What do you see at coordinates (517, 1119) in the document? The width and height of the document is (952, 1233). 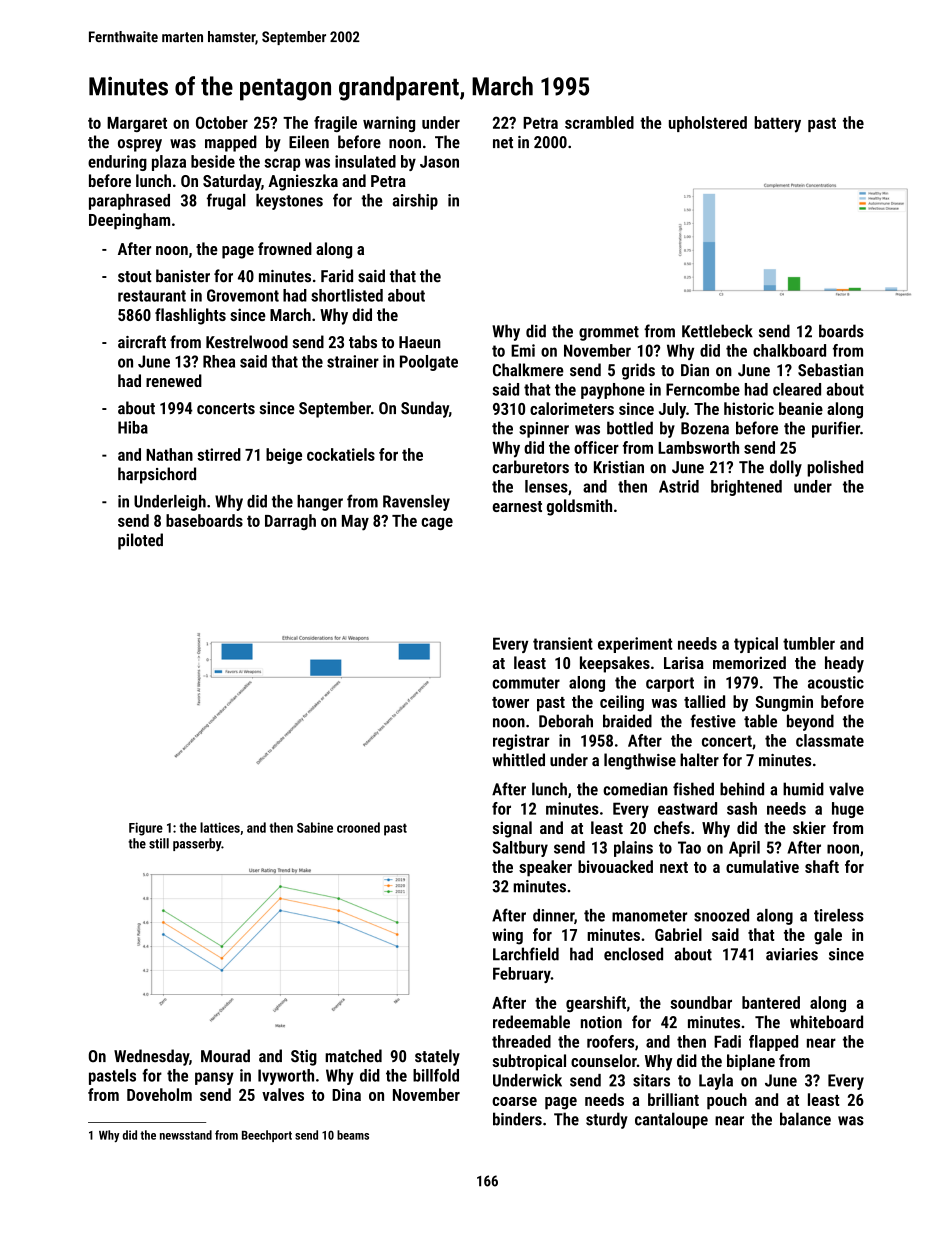 I see `binders` at bounding box center [517, 1119].
